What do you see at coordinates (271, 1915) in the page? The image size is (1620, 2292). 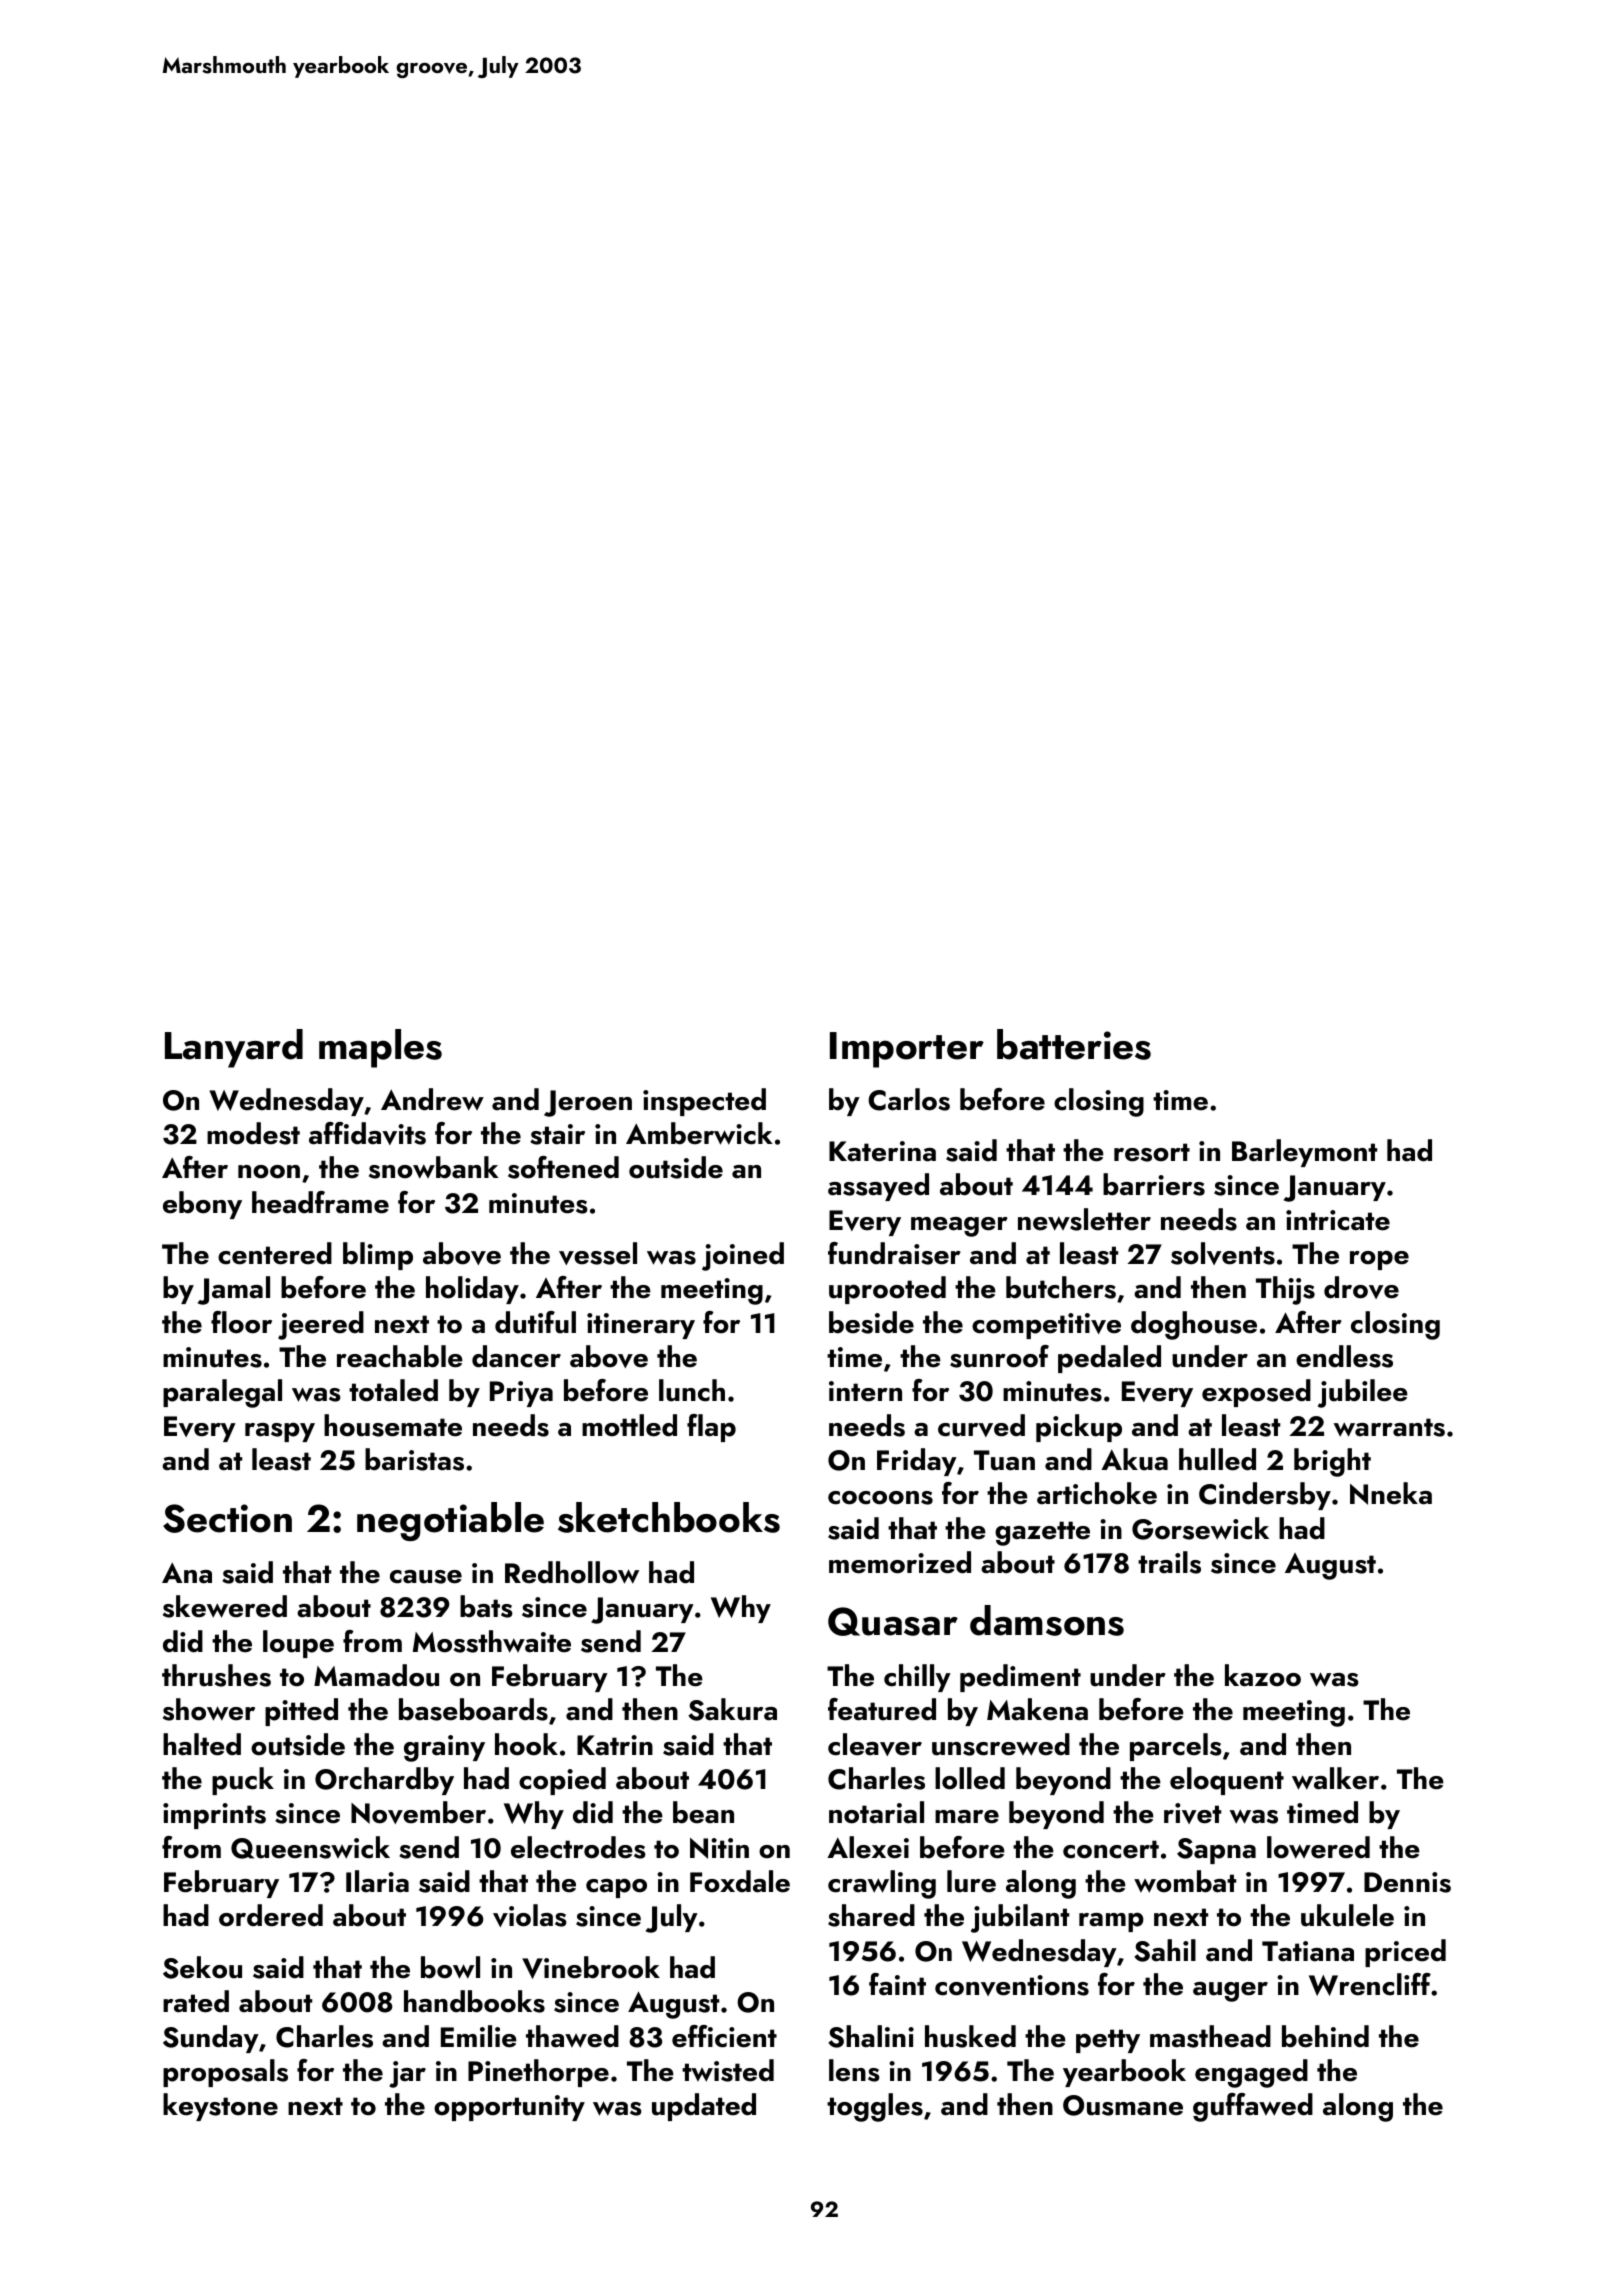 I see `ordered` at bounding box center [271, 1915].
